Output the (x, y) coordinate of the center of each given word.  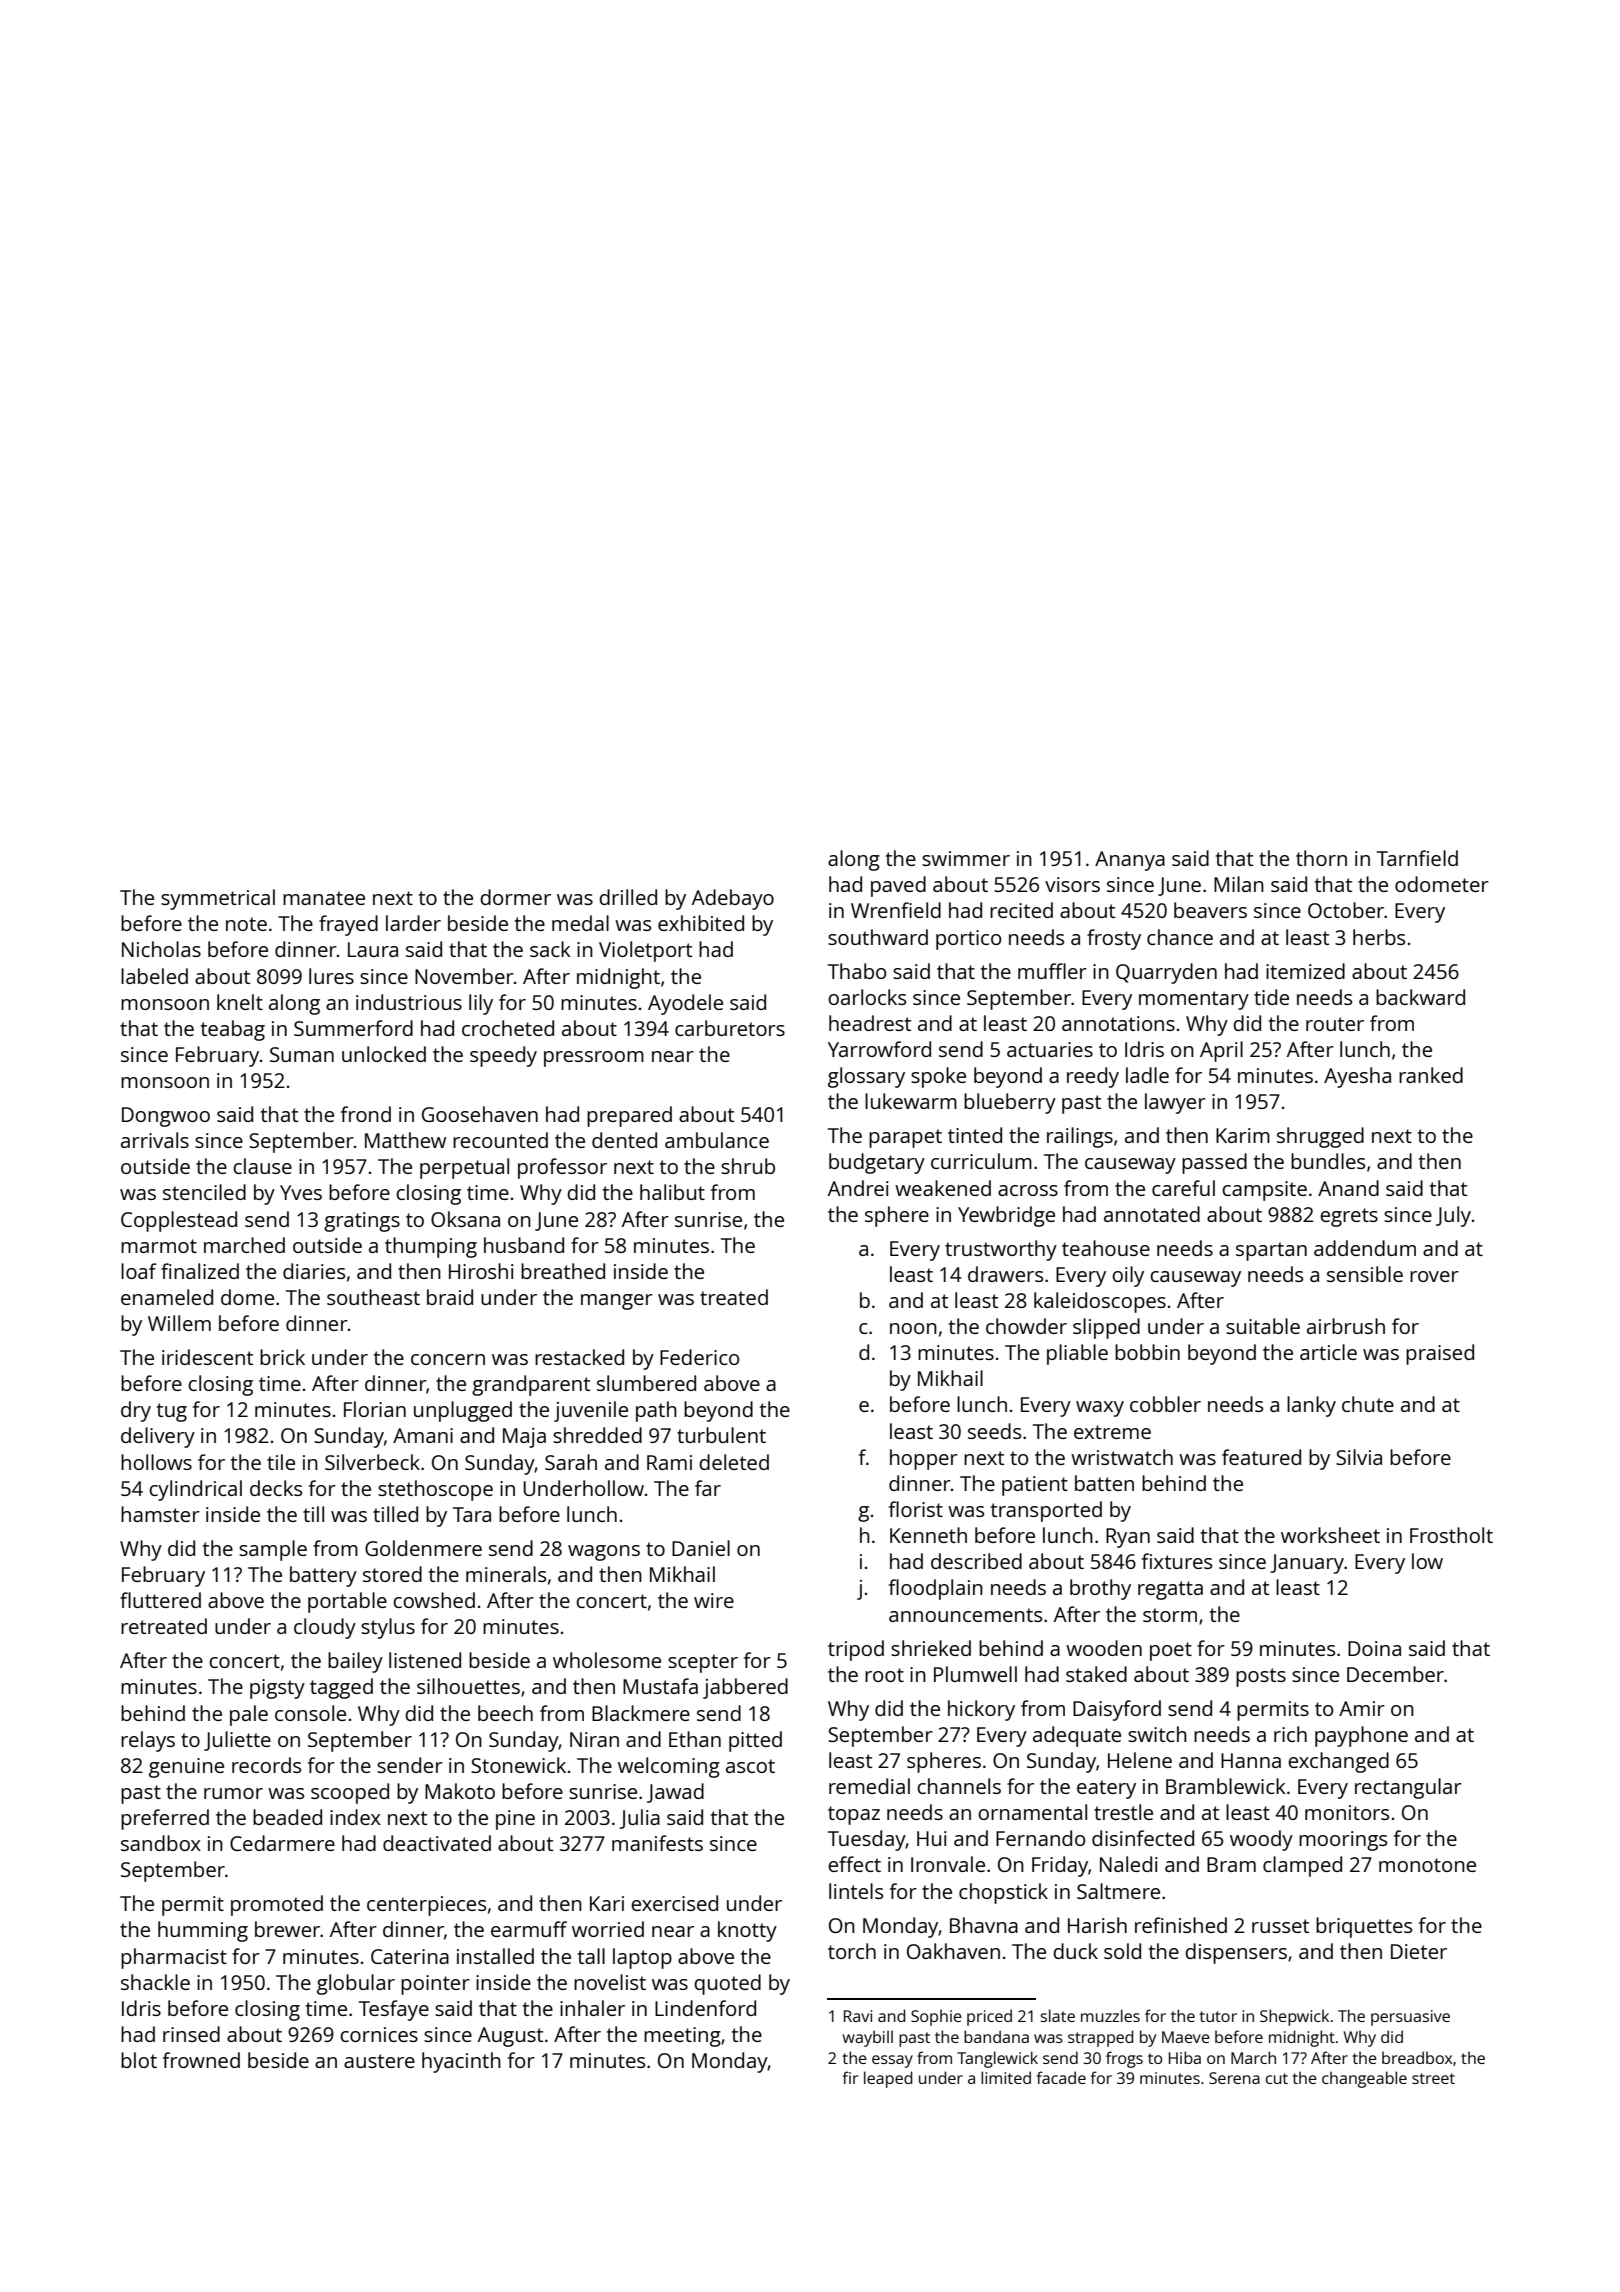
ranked (1431, 1075)
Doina (1374, 1648)
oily (1128, 1276)
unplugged (463, 1411)
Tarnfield (1417, 858)
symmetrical (218, 899)
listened (425, 1660)
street (1433, 2078)
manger (617, 1302)
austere (379, 2061)
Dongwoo (166, 1117)
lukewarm (911, 1101)
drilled (628, 897)
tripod (856, 1650)
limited (1006, 2077)
